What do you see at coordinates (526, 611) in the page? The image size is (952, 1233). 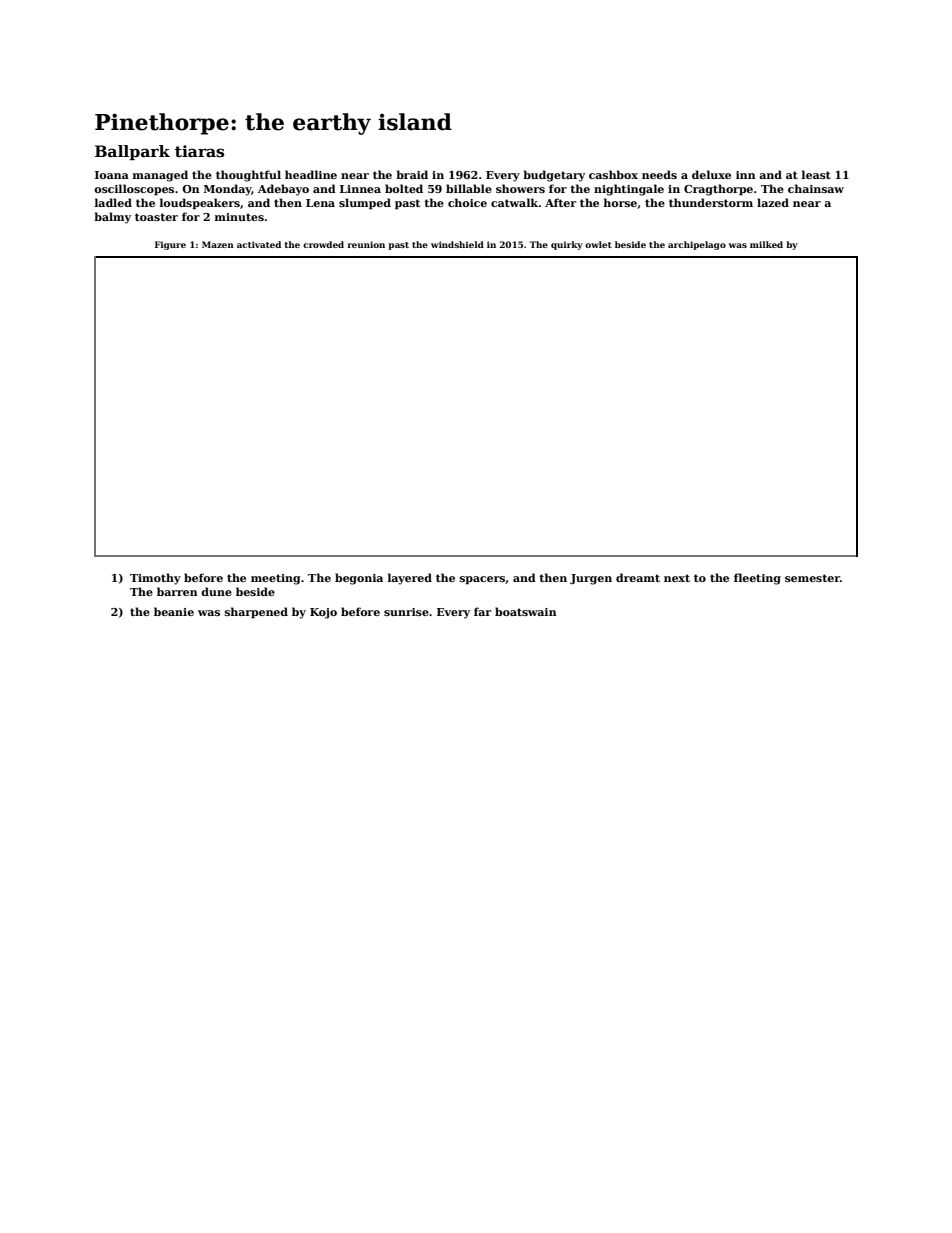 I see `boatswain` at bounding box center [526, 611].
